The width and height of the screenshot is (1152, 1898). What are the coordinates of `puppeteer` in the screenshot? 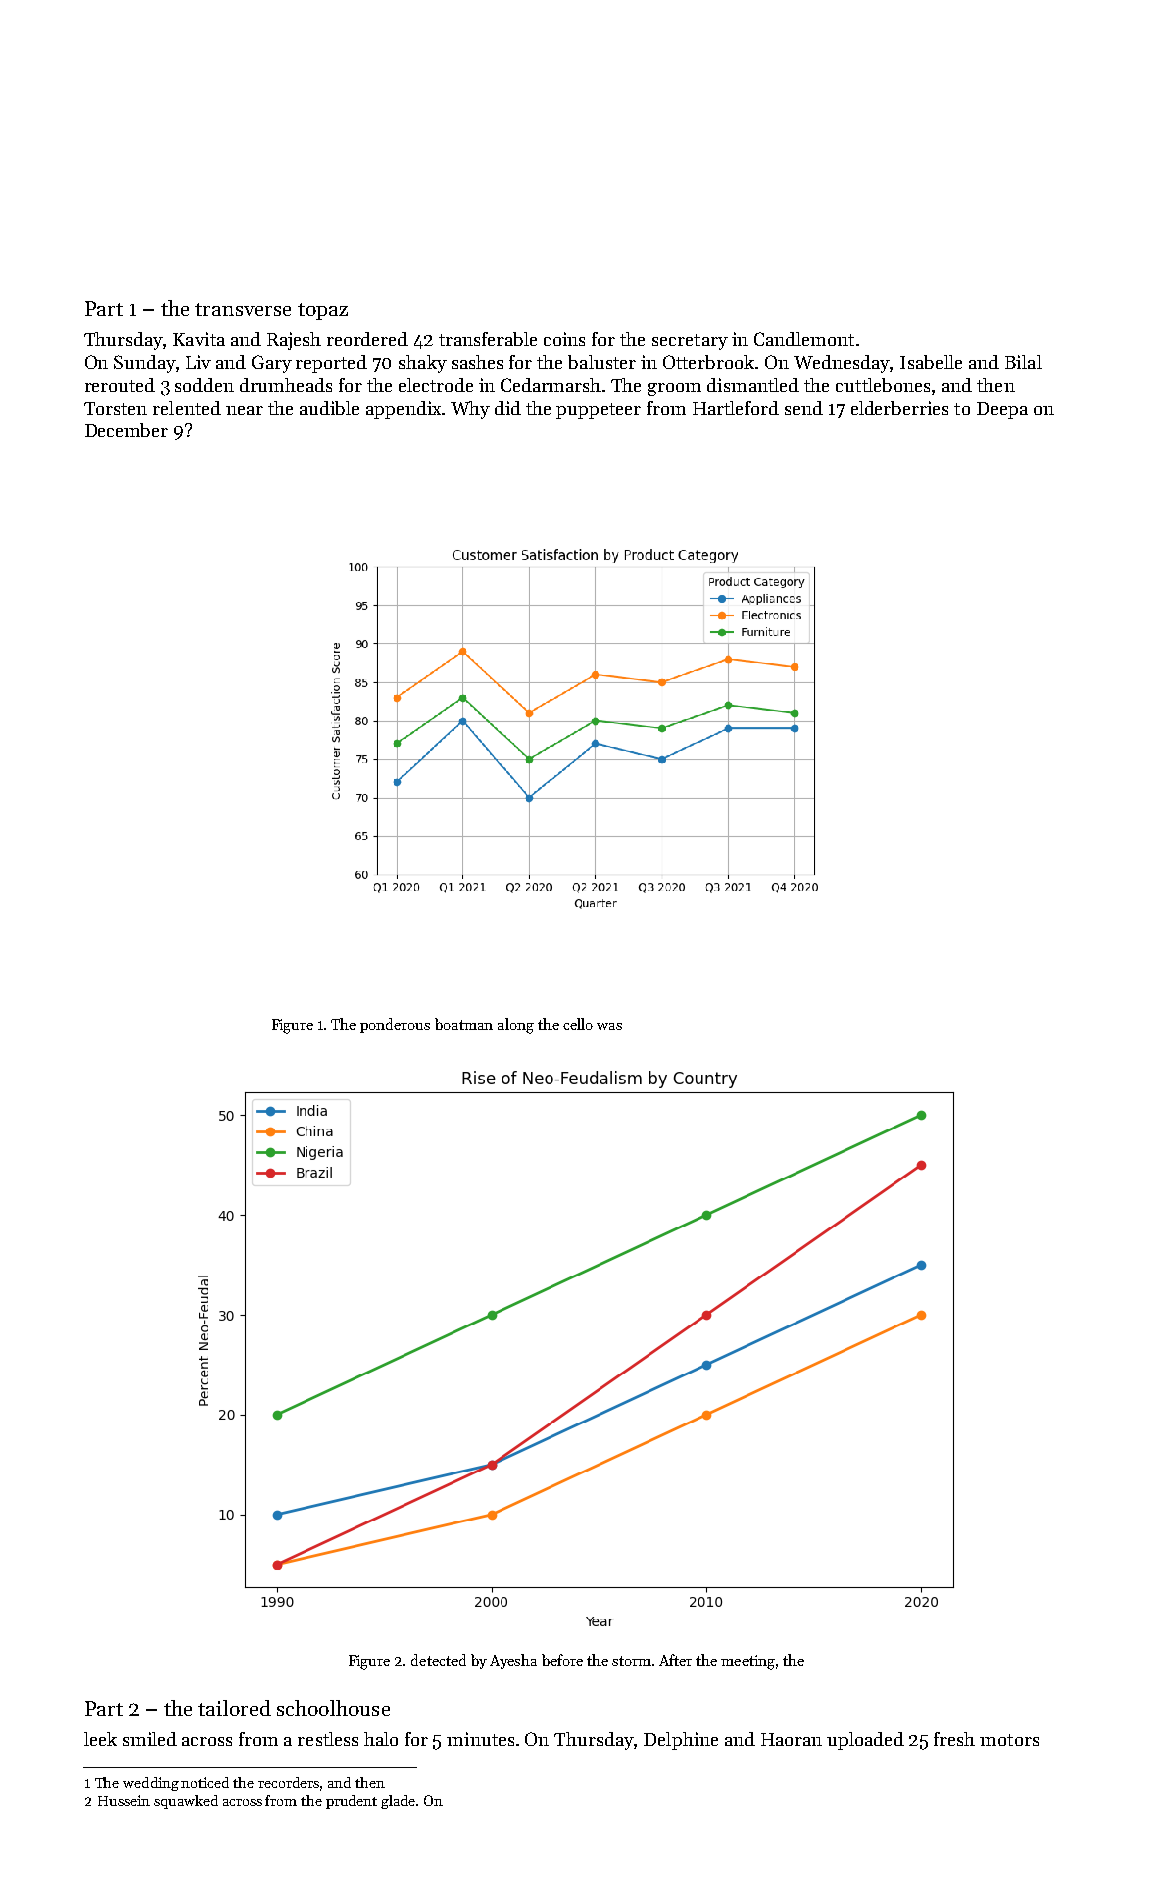 It's located at (598, 411).
